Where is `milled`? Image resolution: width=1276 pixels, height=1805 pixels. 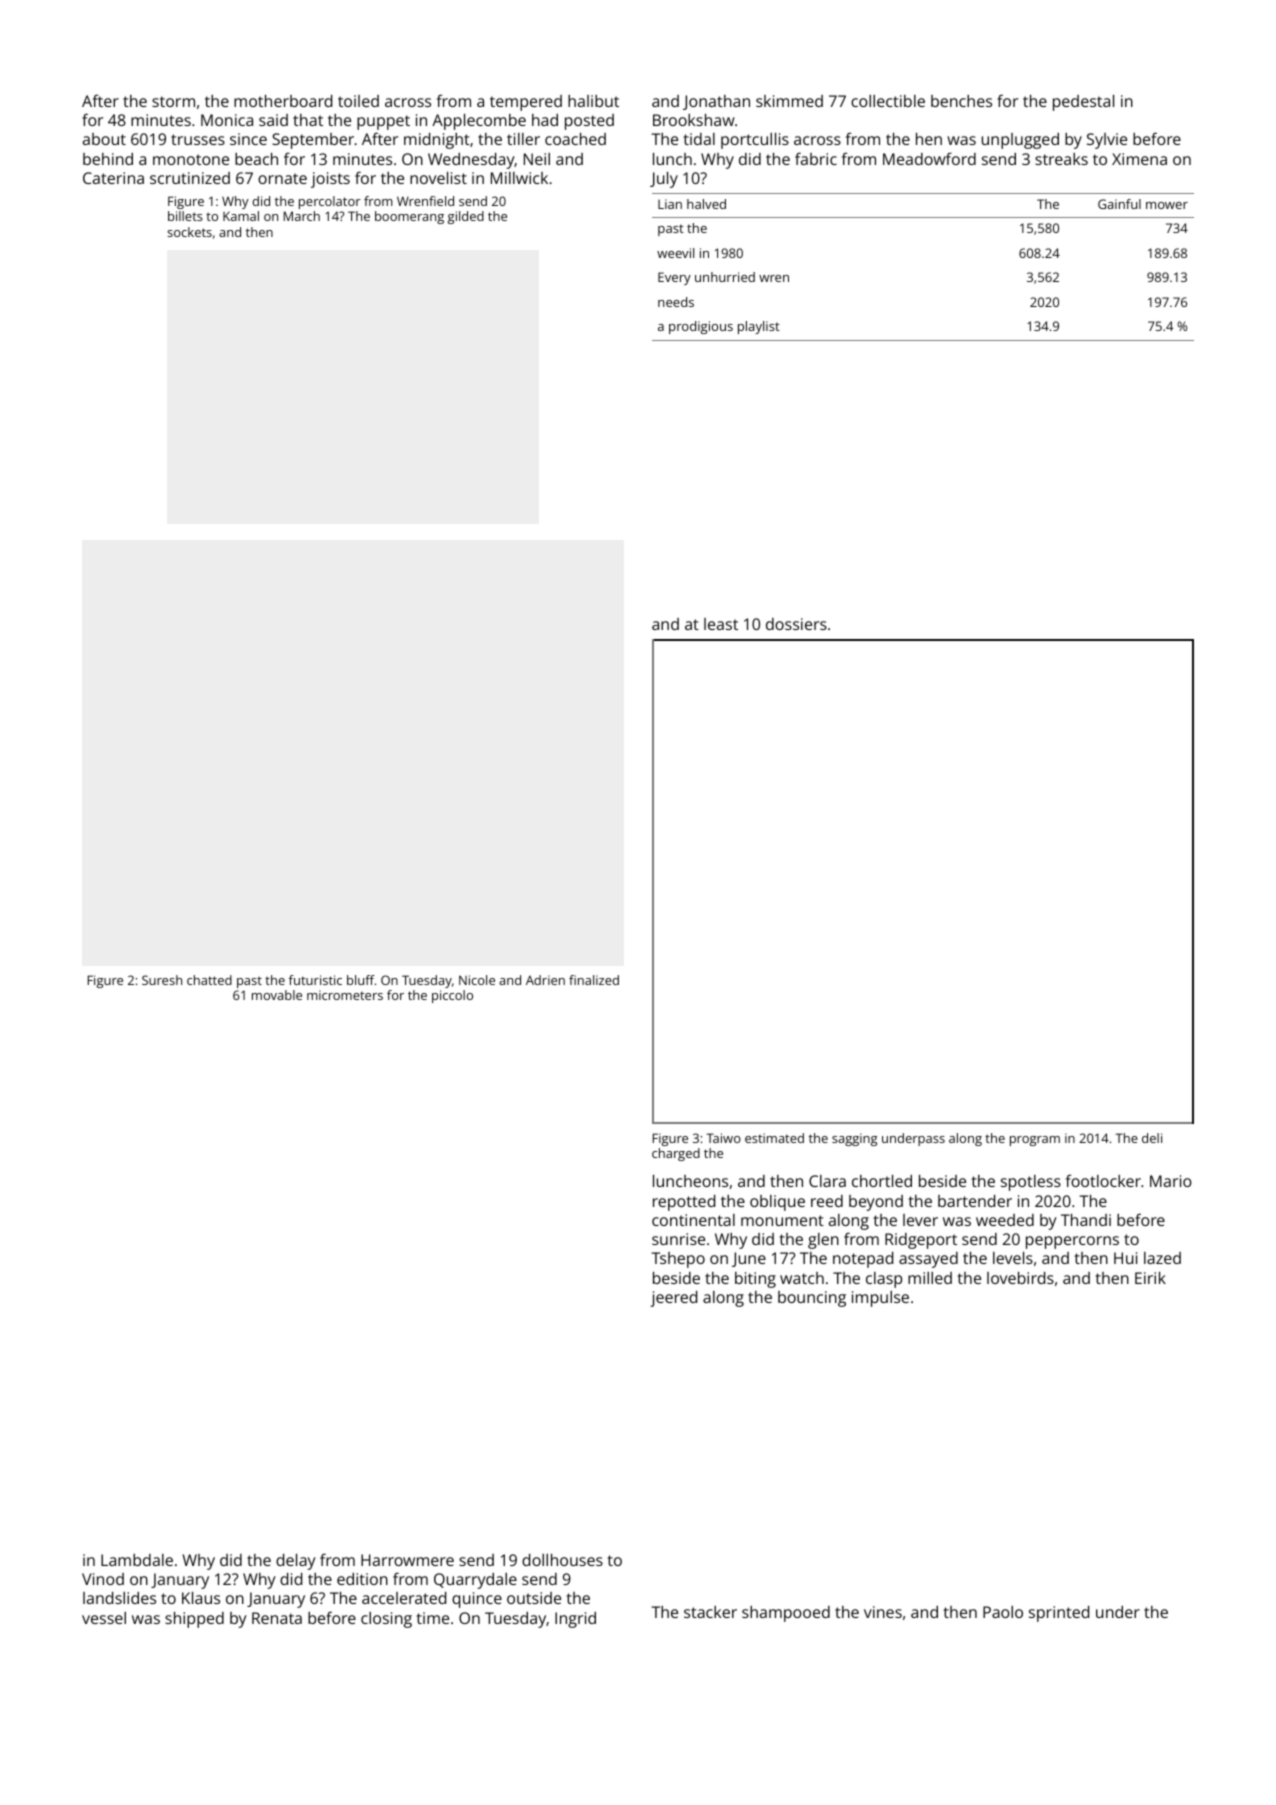 milled is located at coordinates (930, 1278).
